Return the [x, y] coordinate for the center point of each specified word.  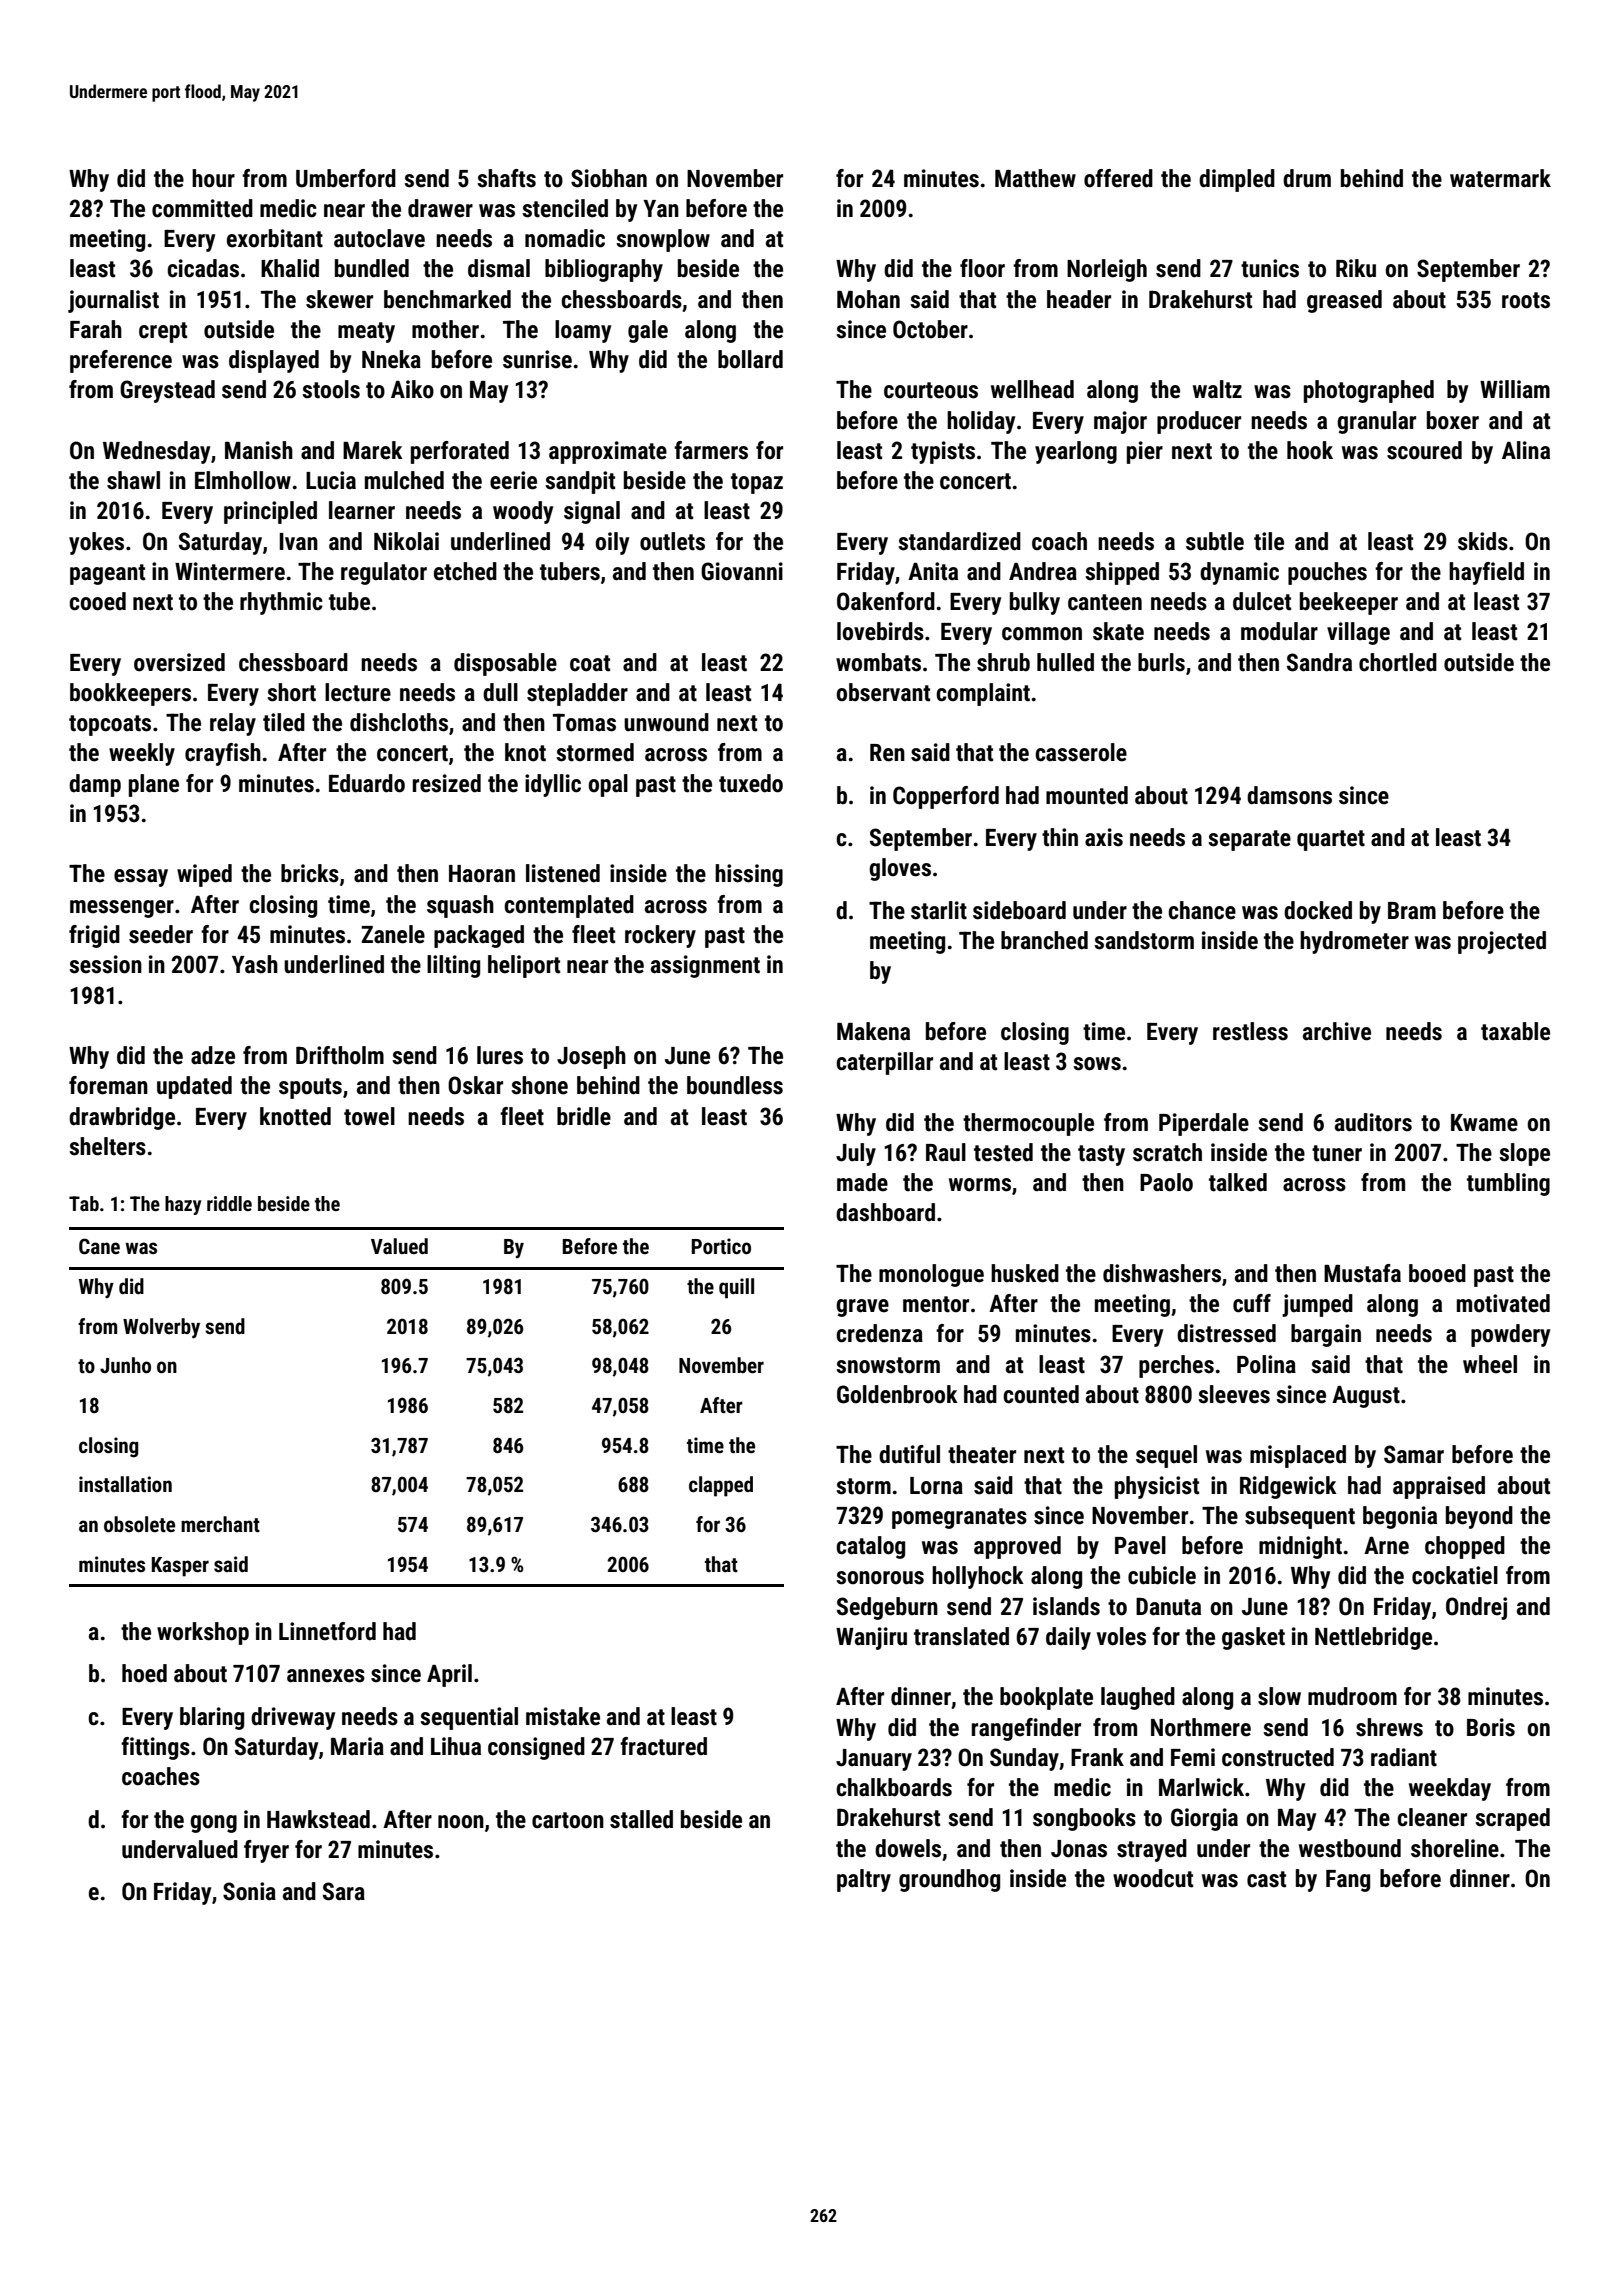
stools [331, 389]
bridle [584, 1116]
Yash [255, 964]
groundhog [949, 1880]
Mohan [868, 299]
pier [1145, 452]
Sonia [249, 1891]
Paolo [1166, 1182]
